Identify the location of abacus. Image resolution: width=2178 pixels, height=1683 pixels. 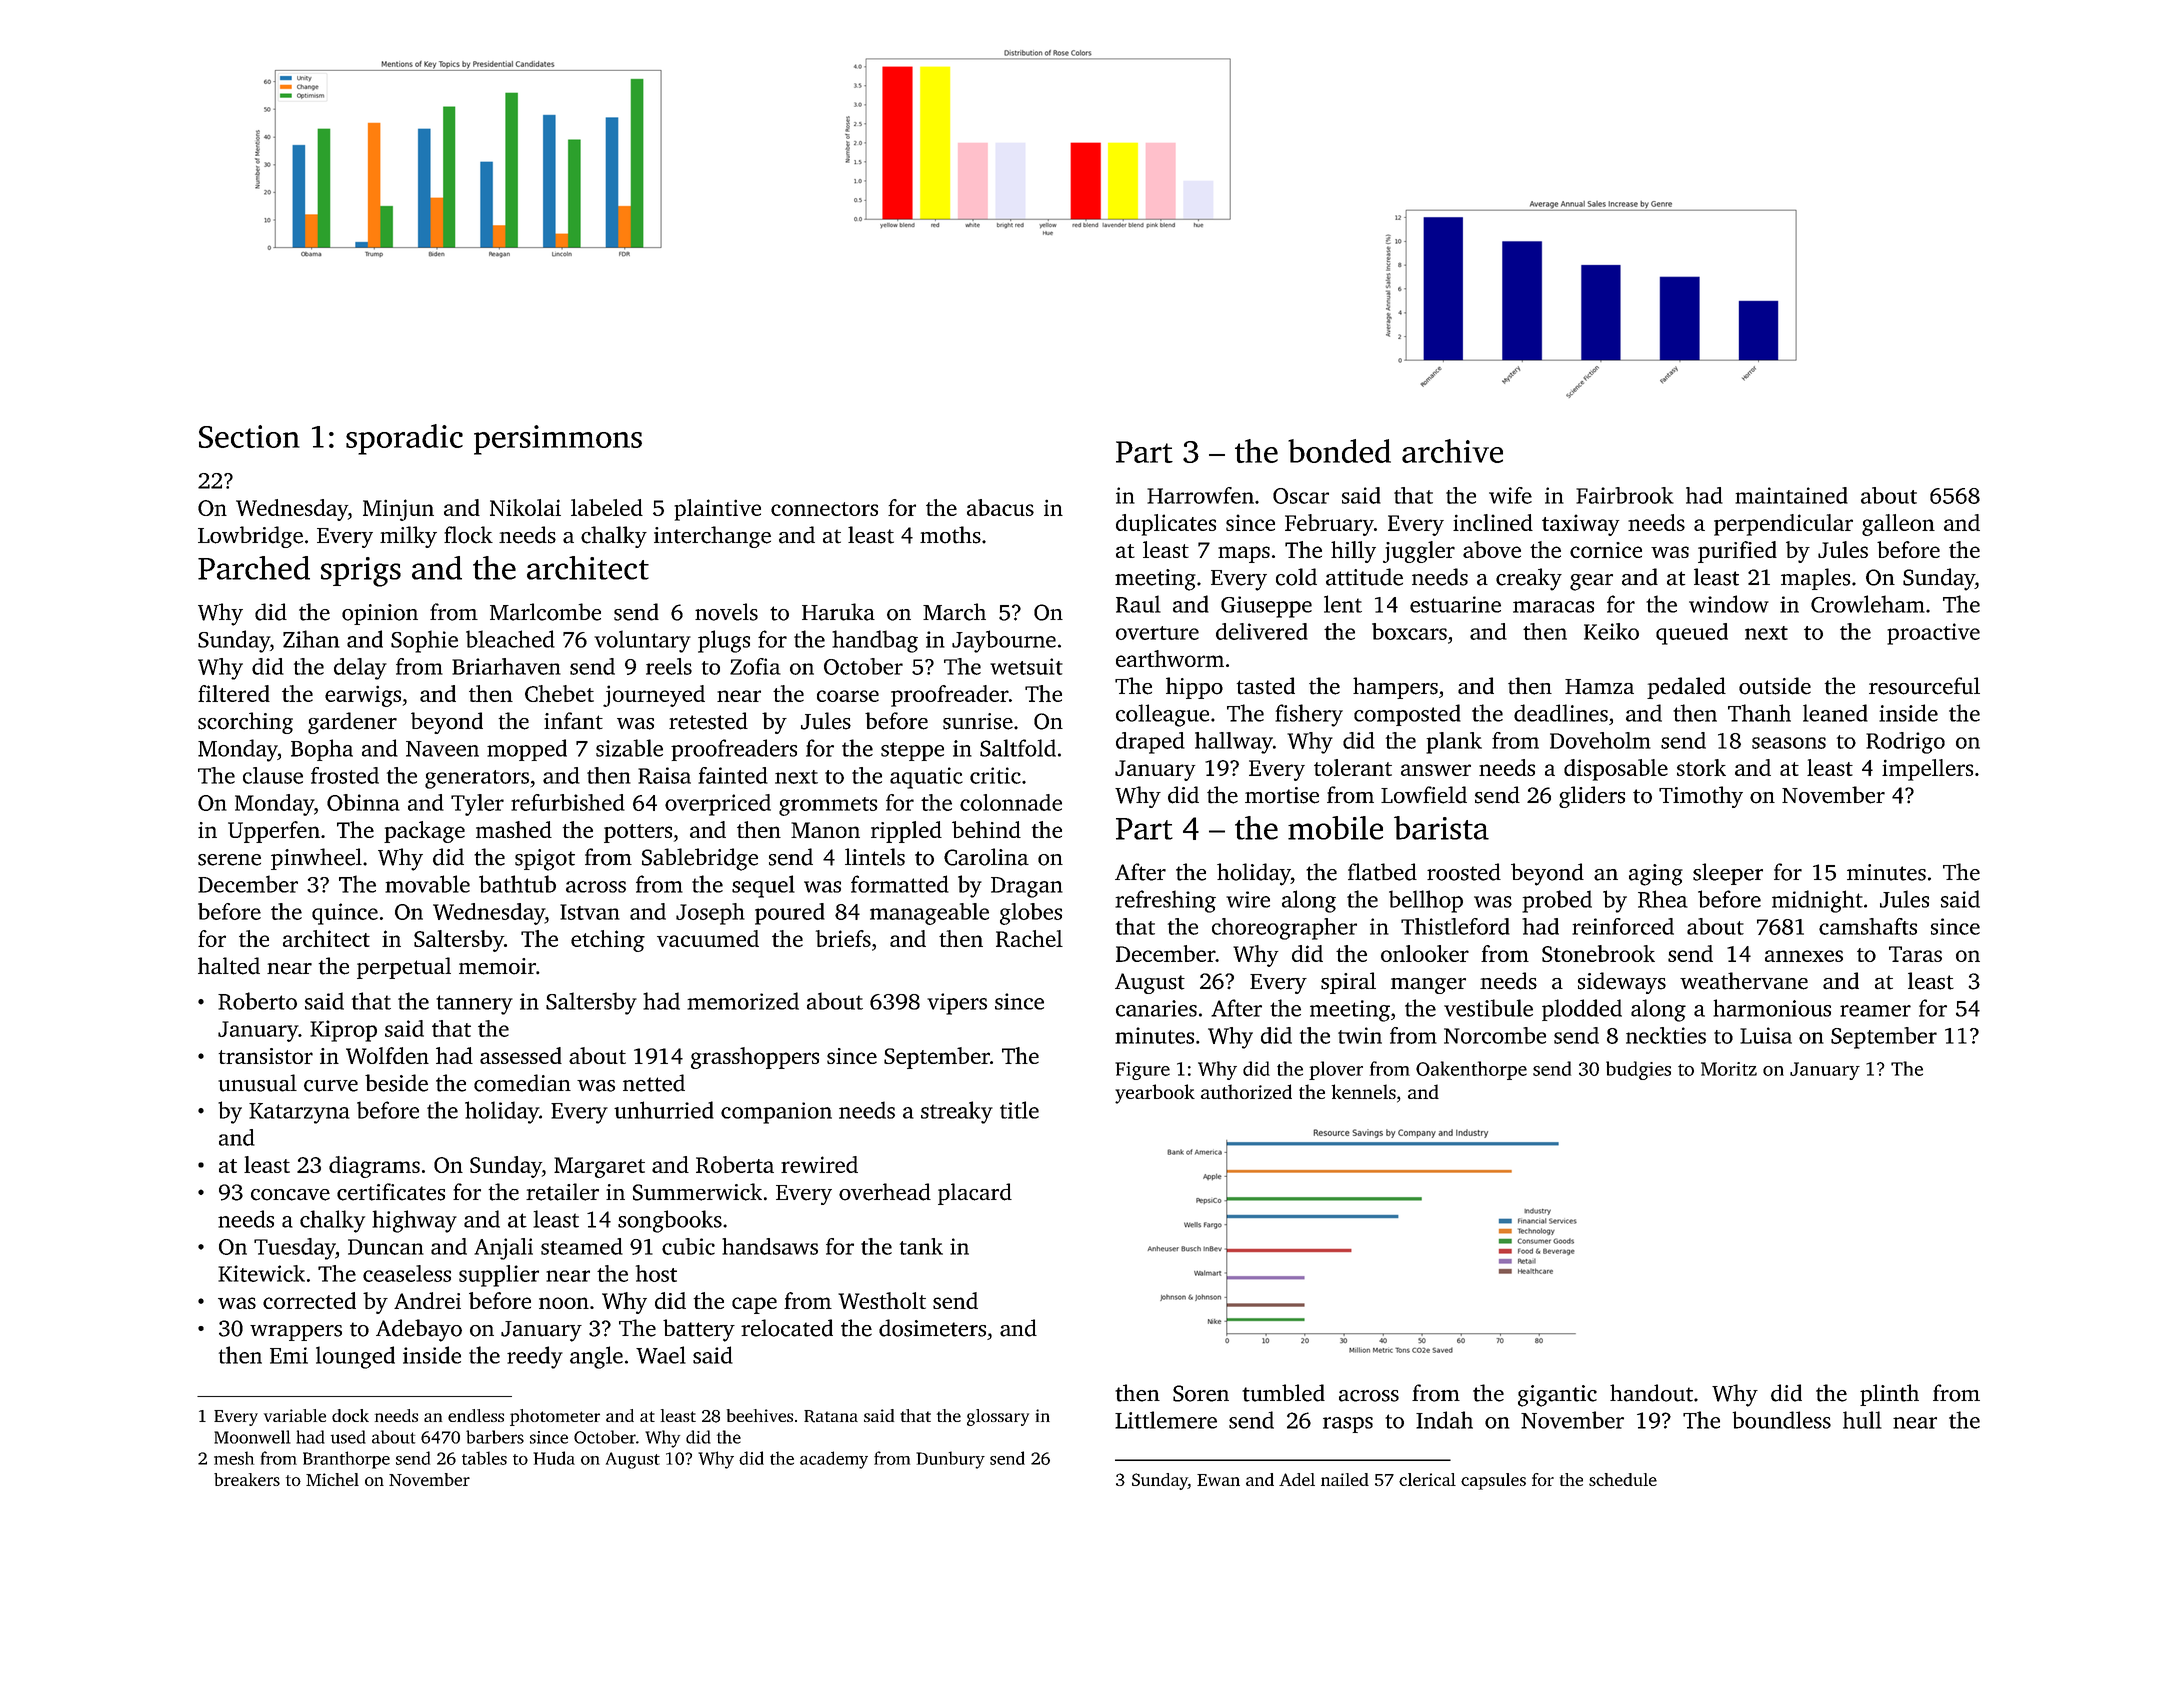
(1000, 507).
